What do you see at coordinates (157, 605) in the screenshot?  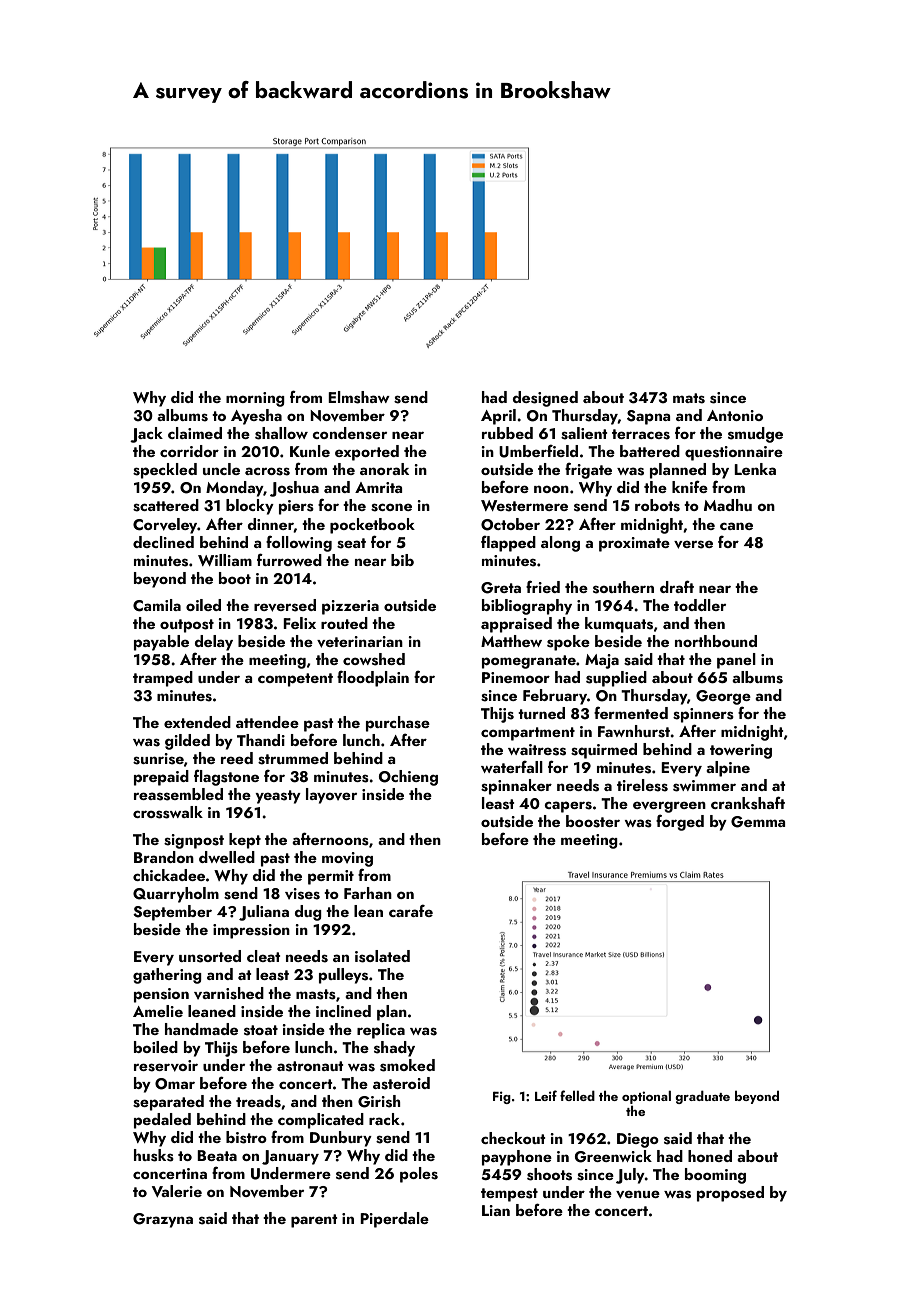 I see `Camila` at bounding box center [157, 605].
